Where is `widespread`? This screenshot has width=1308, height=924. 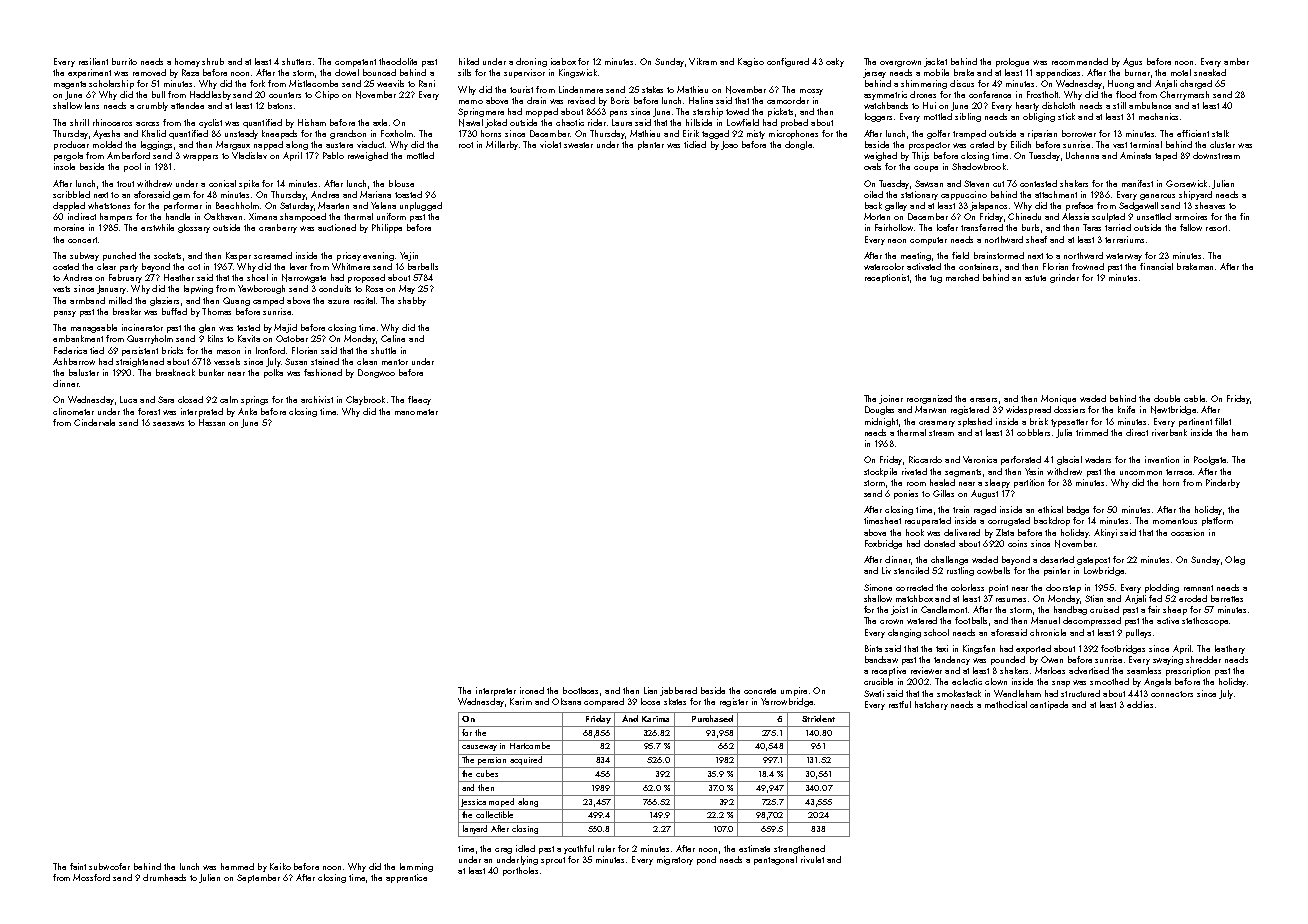
widespread is located at coordinates (1028, 410).
